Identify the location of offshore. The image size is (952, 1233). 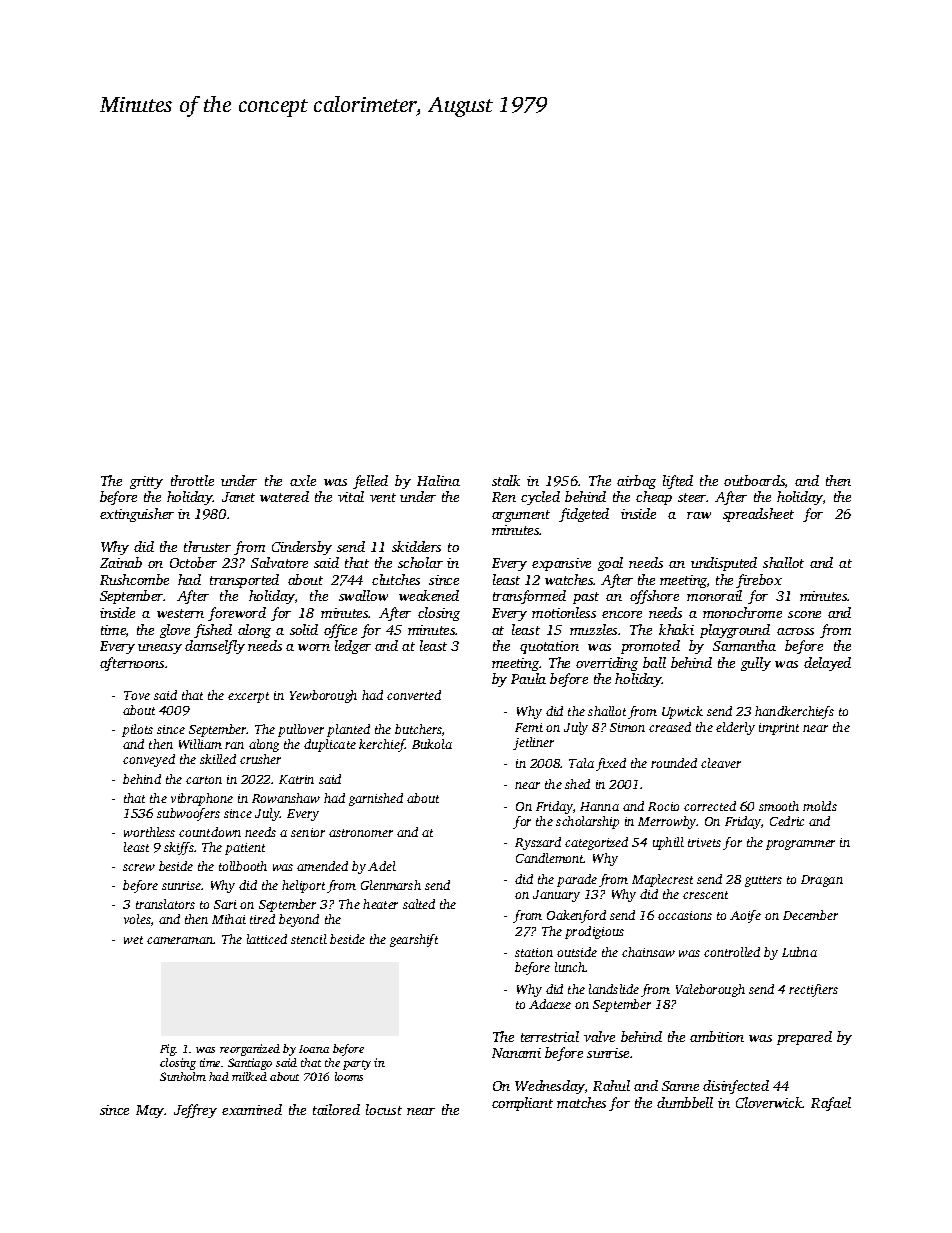
(654, 597).
